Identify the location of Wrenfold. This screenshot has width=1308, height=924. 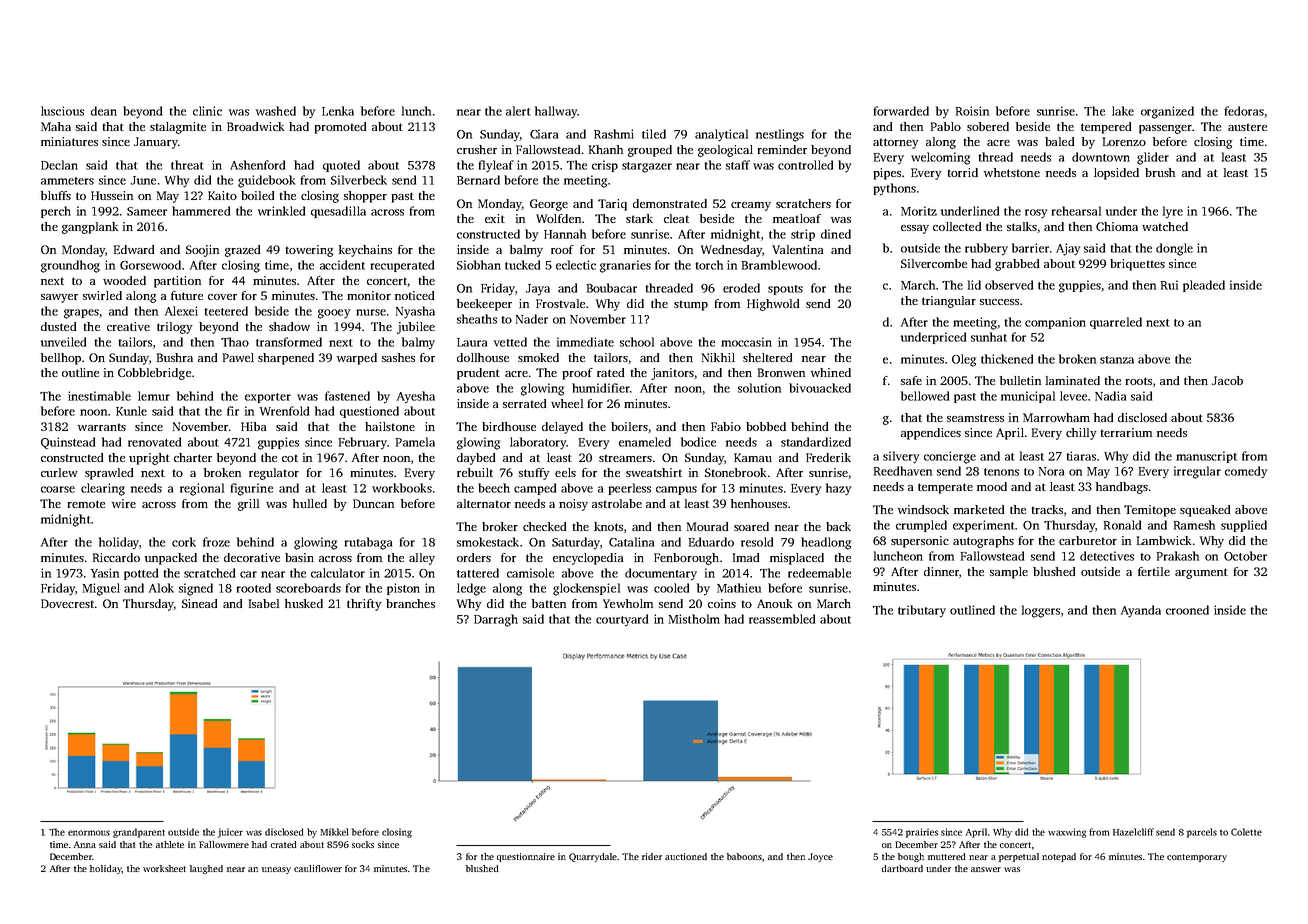
(284, 411).
